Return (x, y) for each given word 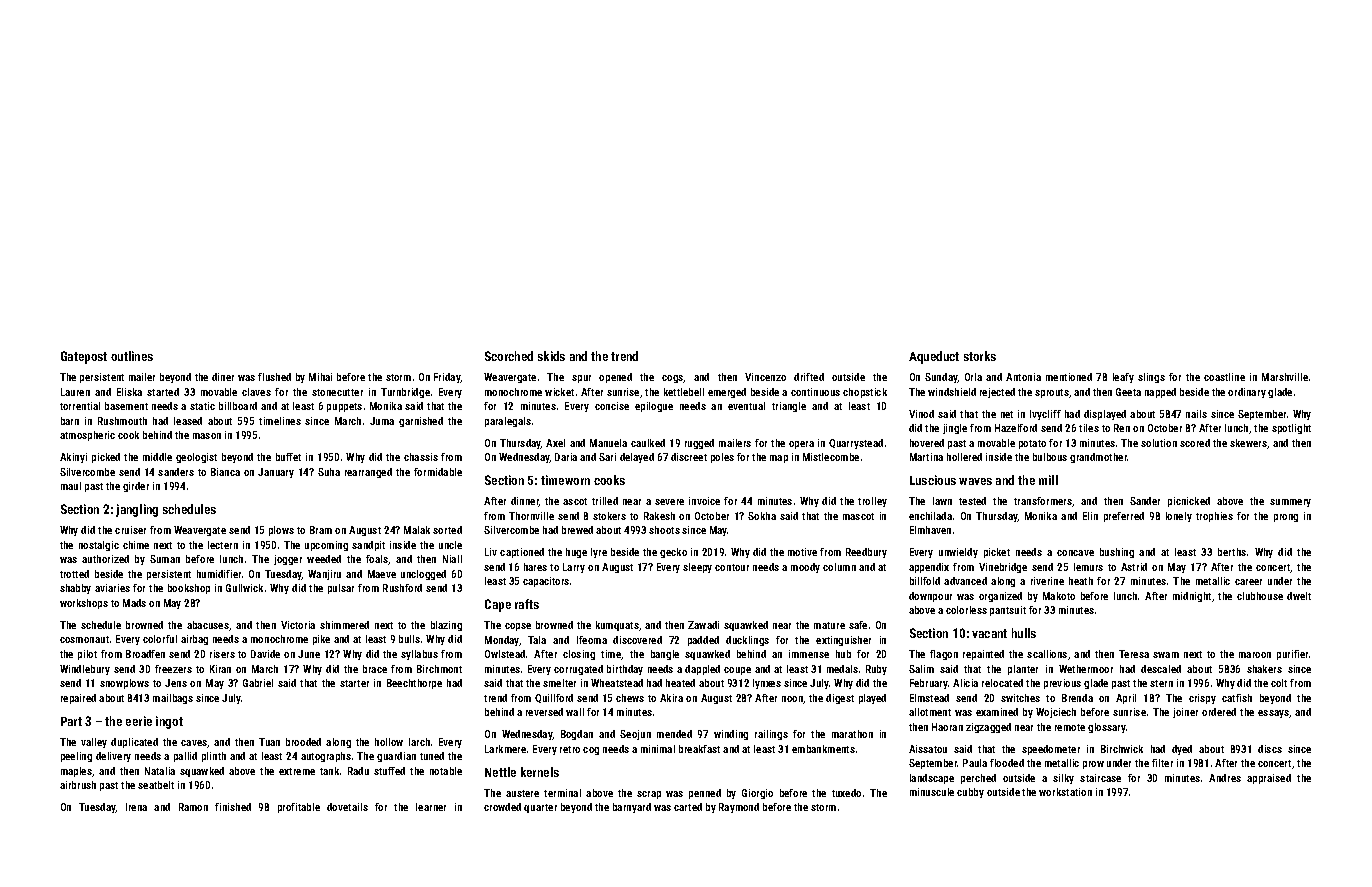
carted (688, 807)
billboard (238, 406)
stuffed (389, 771)
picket (997, 553)
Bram (321, 530)
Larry (574, 568)
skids (551, 356)
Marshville (1285, 377)
